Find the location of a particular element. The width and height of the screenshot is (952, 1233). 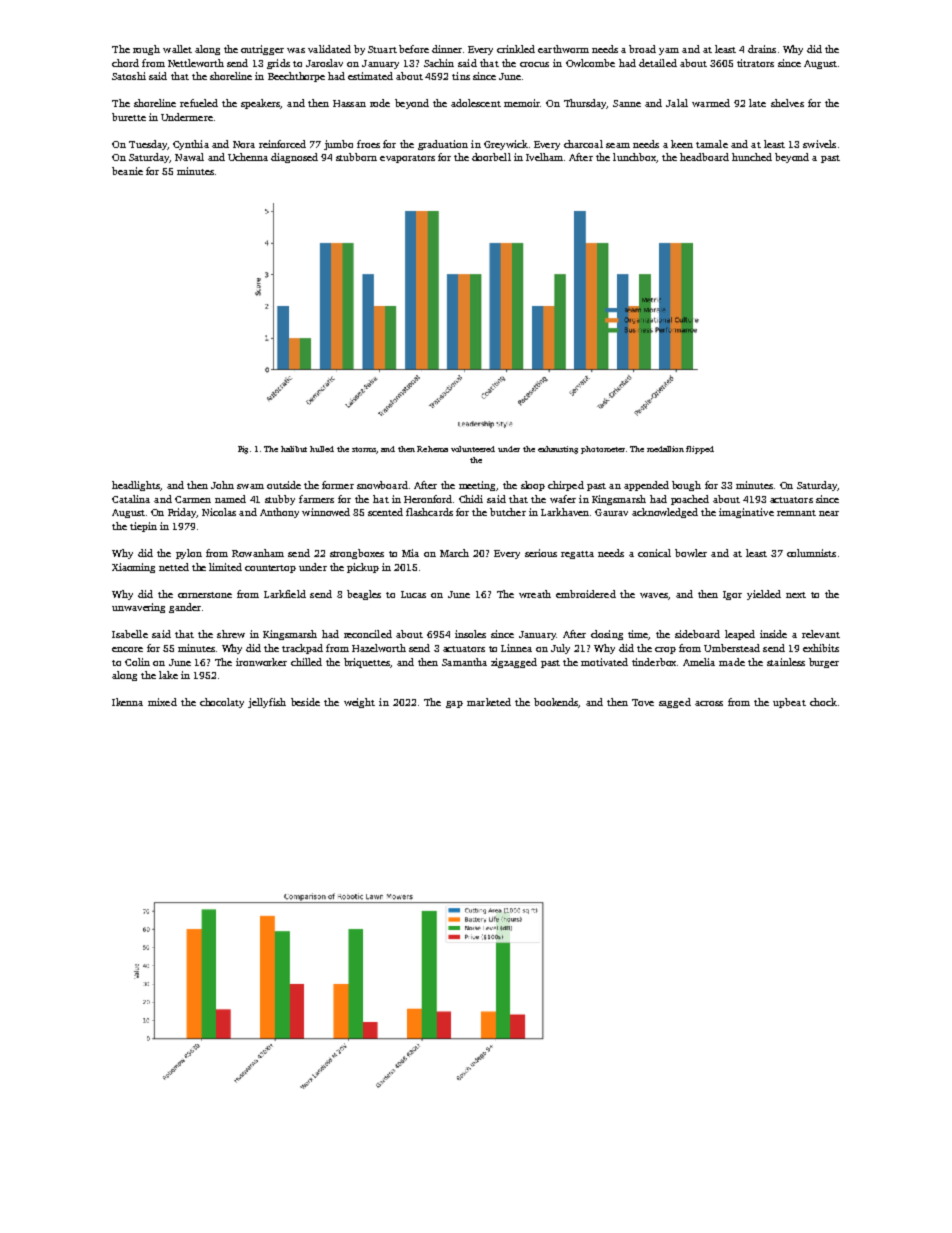

flipped is located at coordinates (700, 450).
